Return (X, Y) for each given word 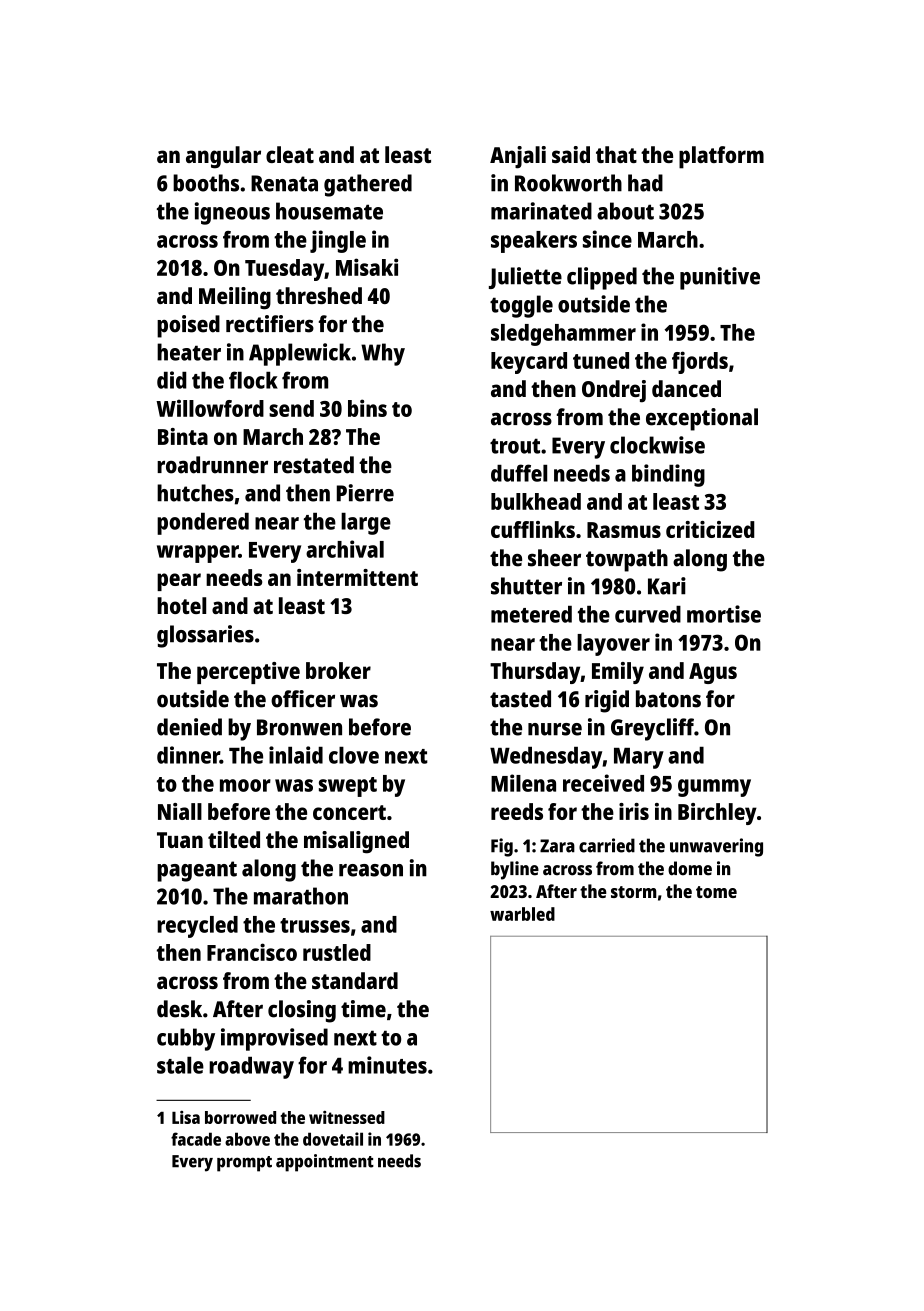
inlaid (296, 755)
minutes (387, 1065)
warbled (522, 914)
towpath (627, 560)
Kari (667, 586)
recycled (197, 927)
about (625, 211)
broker (338, 670)
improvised (274, 1039)
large (366, 524)
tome (716, 892)
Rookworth (568, 183)
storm (634, 892)
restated (314, 465)
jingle (338, 241)
